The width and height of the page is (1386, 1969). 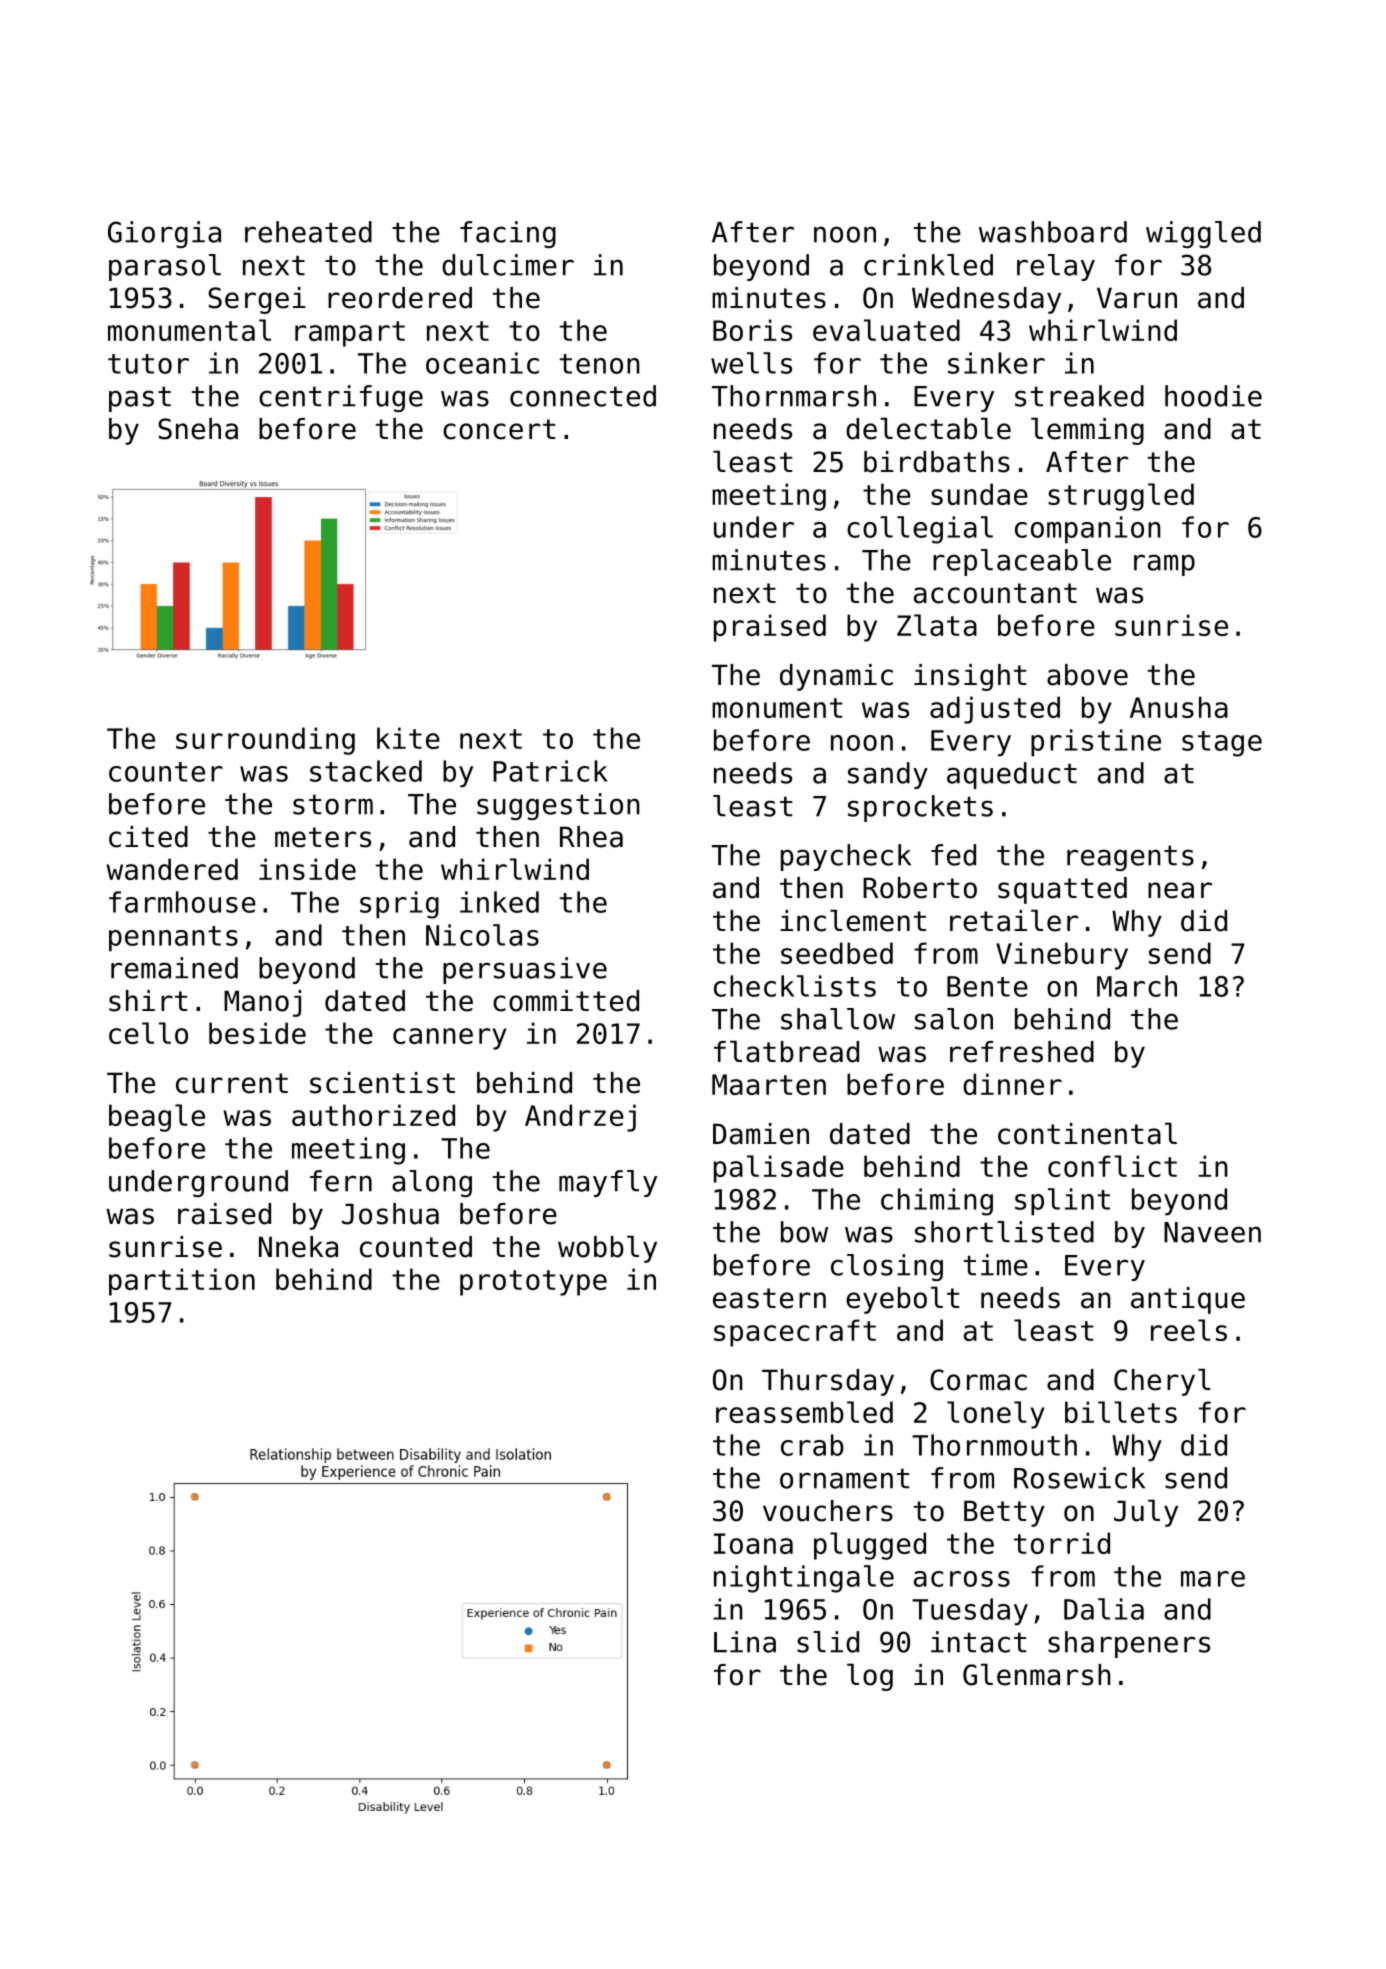 I want to click on Naveen, so click(x=1212, y=1232).
